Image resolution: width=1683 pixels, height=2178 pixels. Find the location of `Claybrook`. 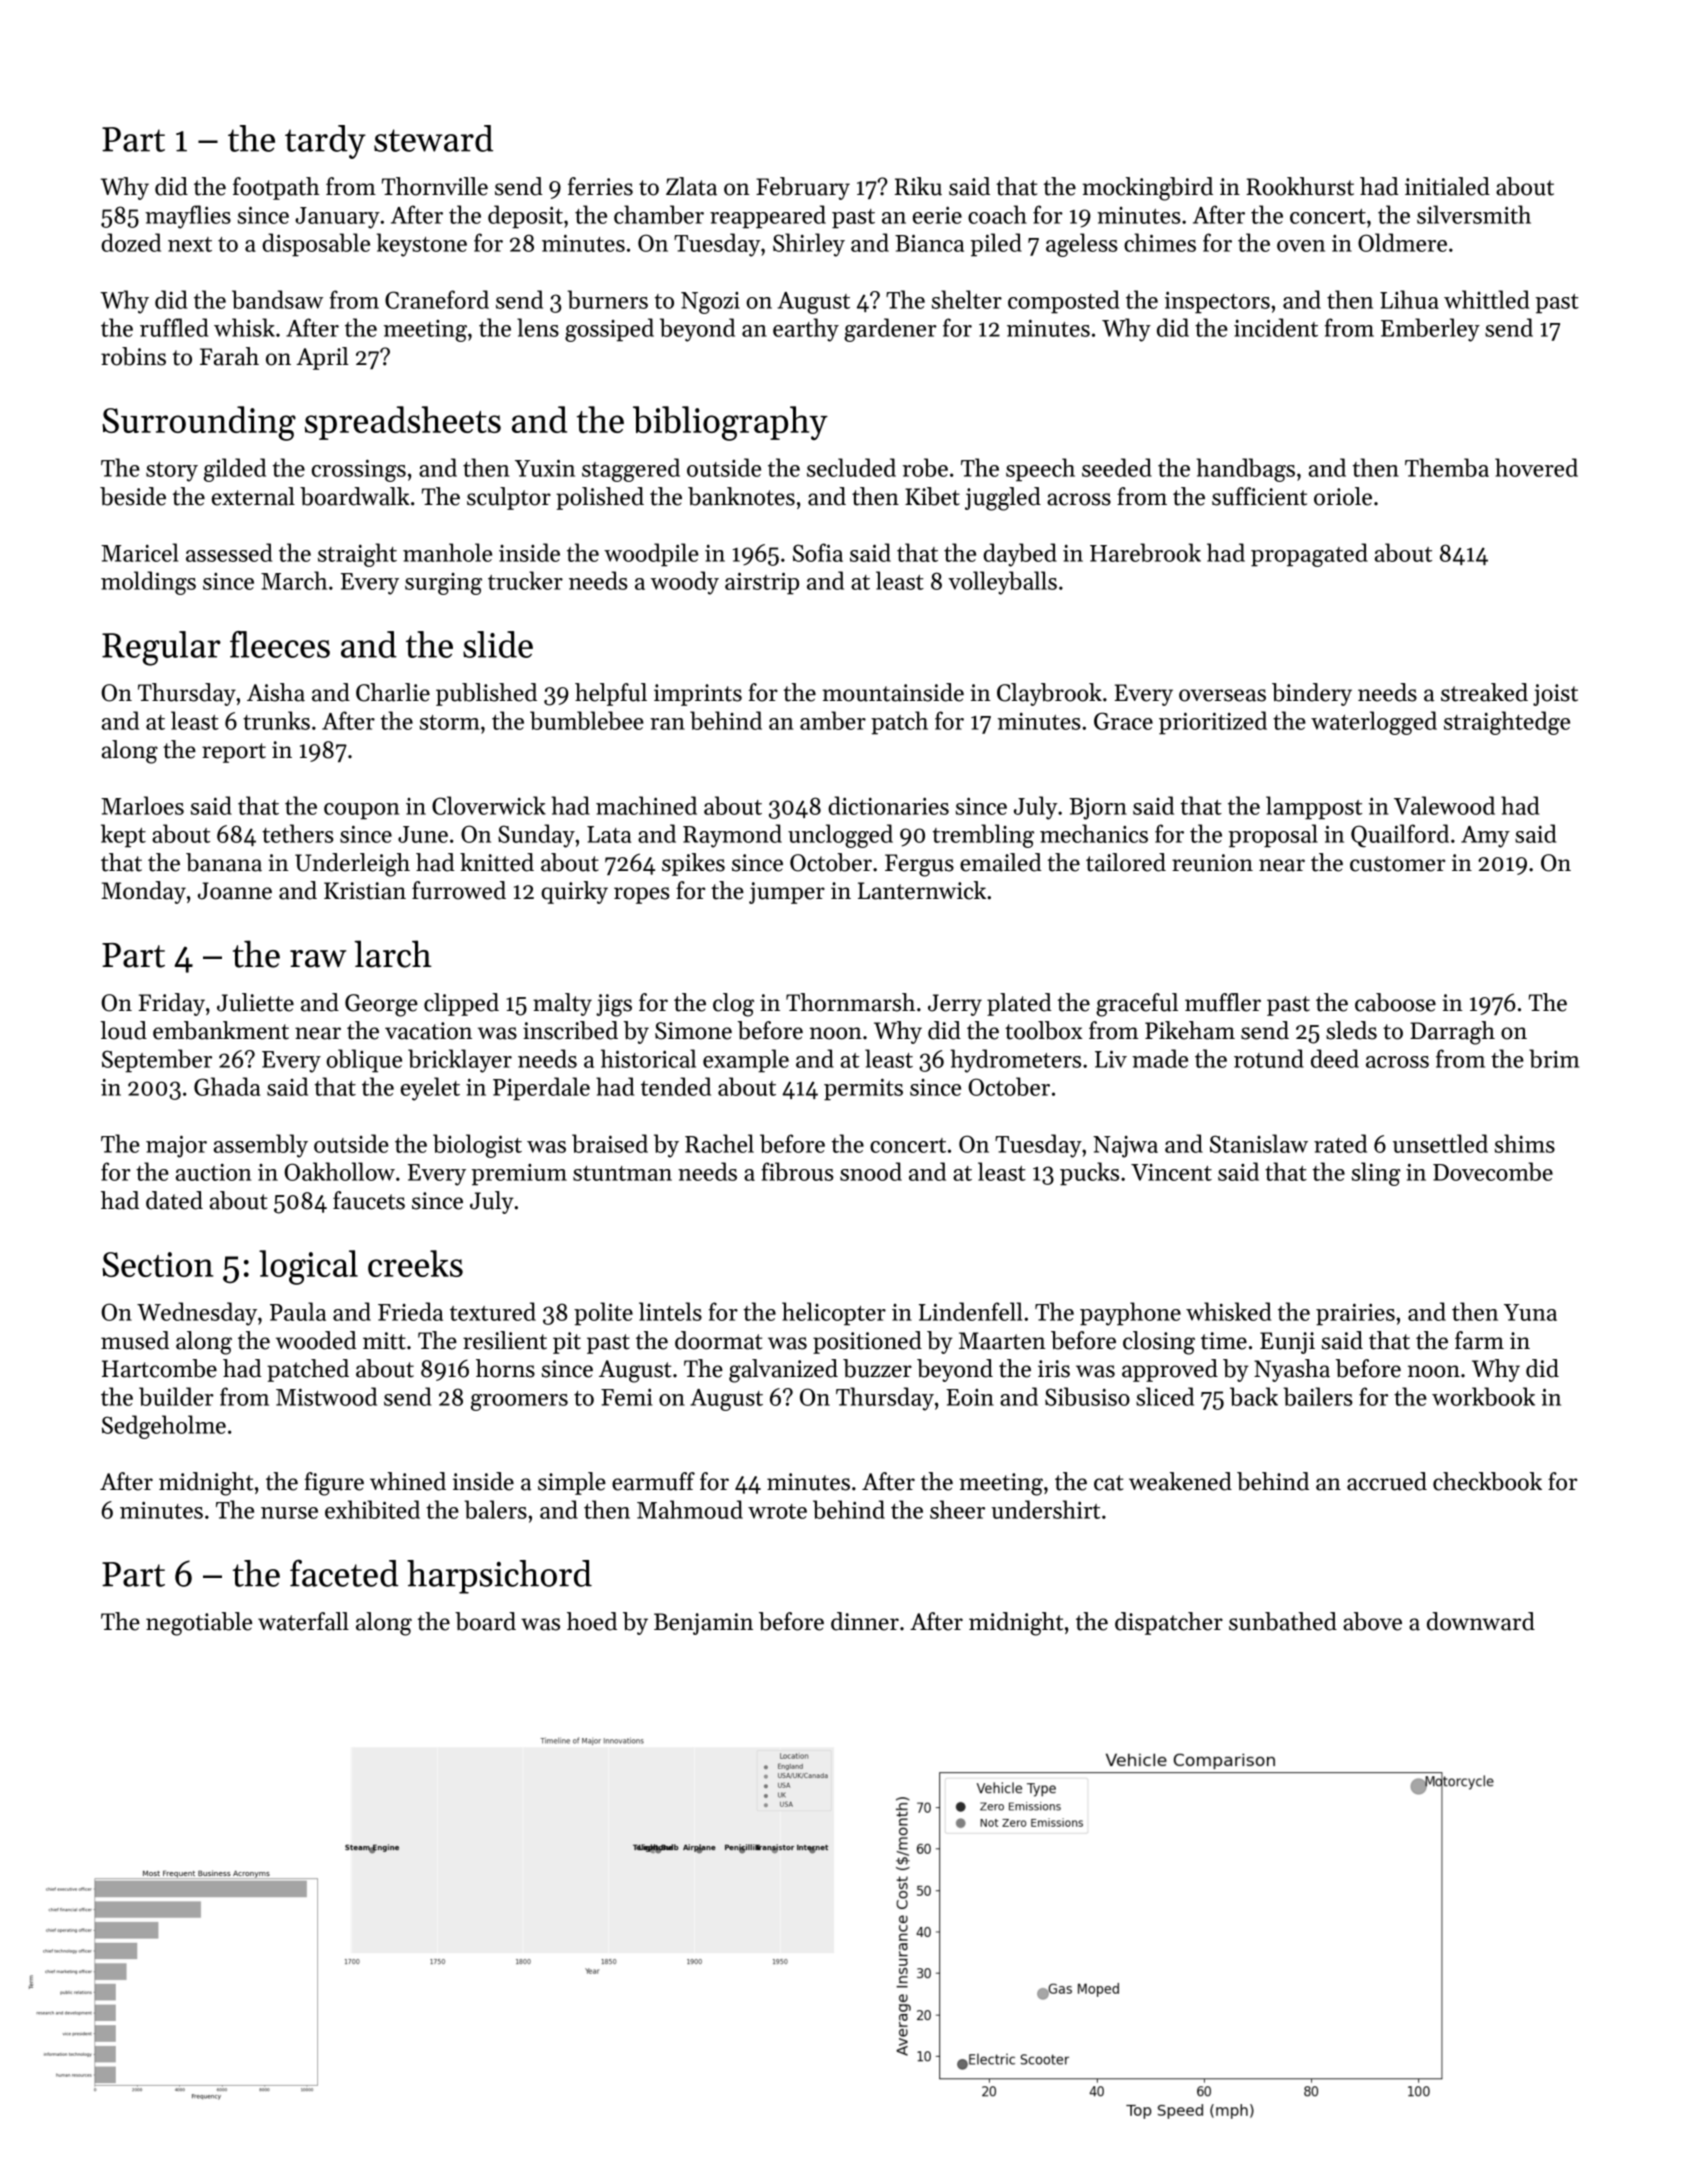

Claybrook is located at coordinates (1049, 694).
